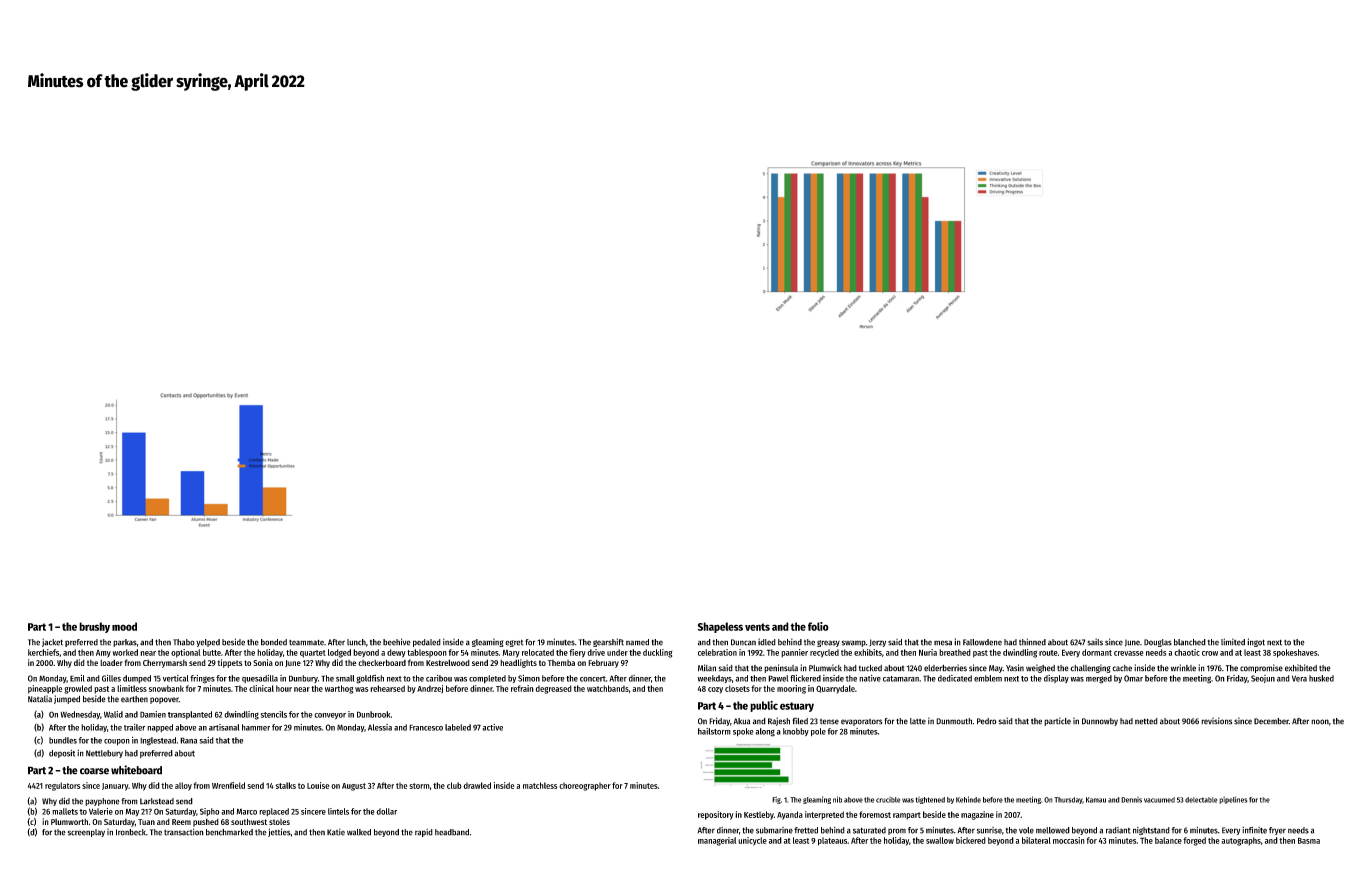 The height and width of the screenshot is (887, 1372). What do you see at coordinates (124, 626) in the screenshot?
I see `mood` at bounding box center [124, 626].
